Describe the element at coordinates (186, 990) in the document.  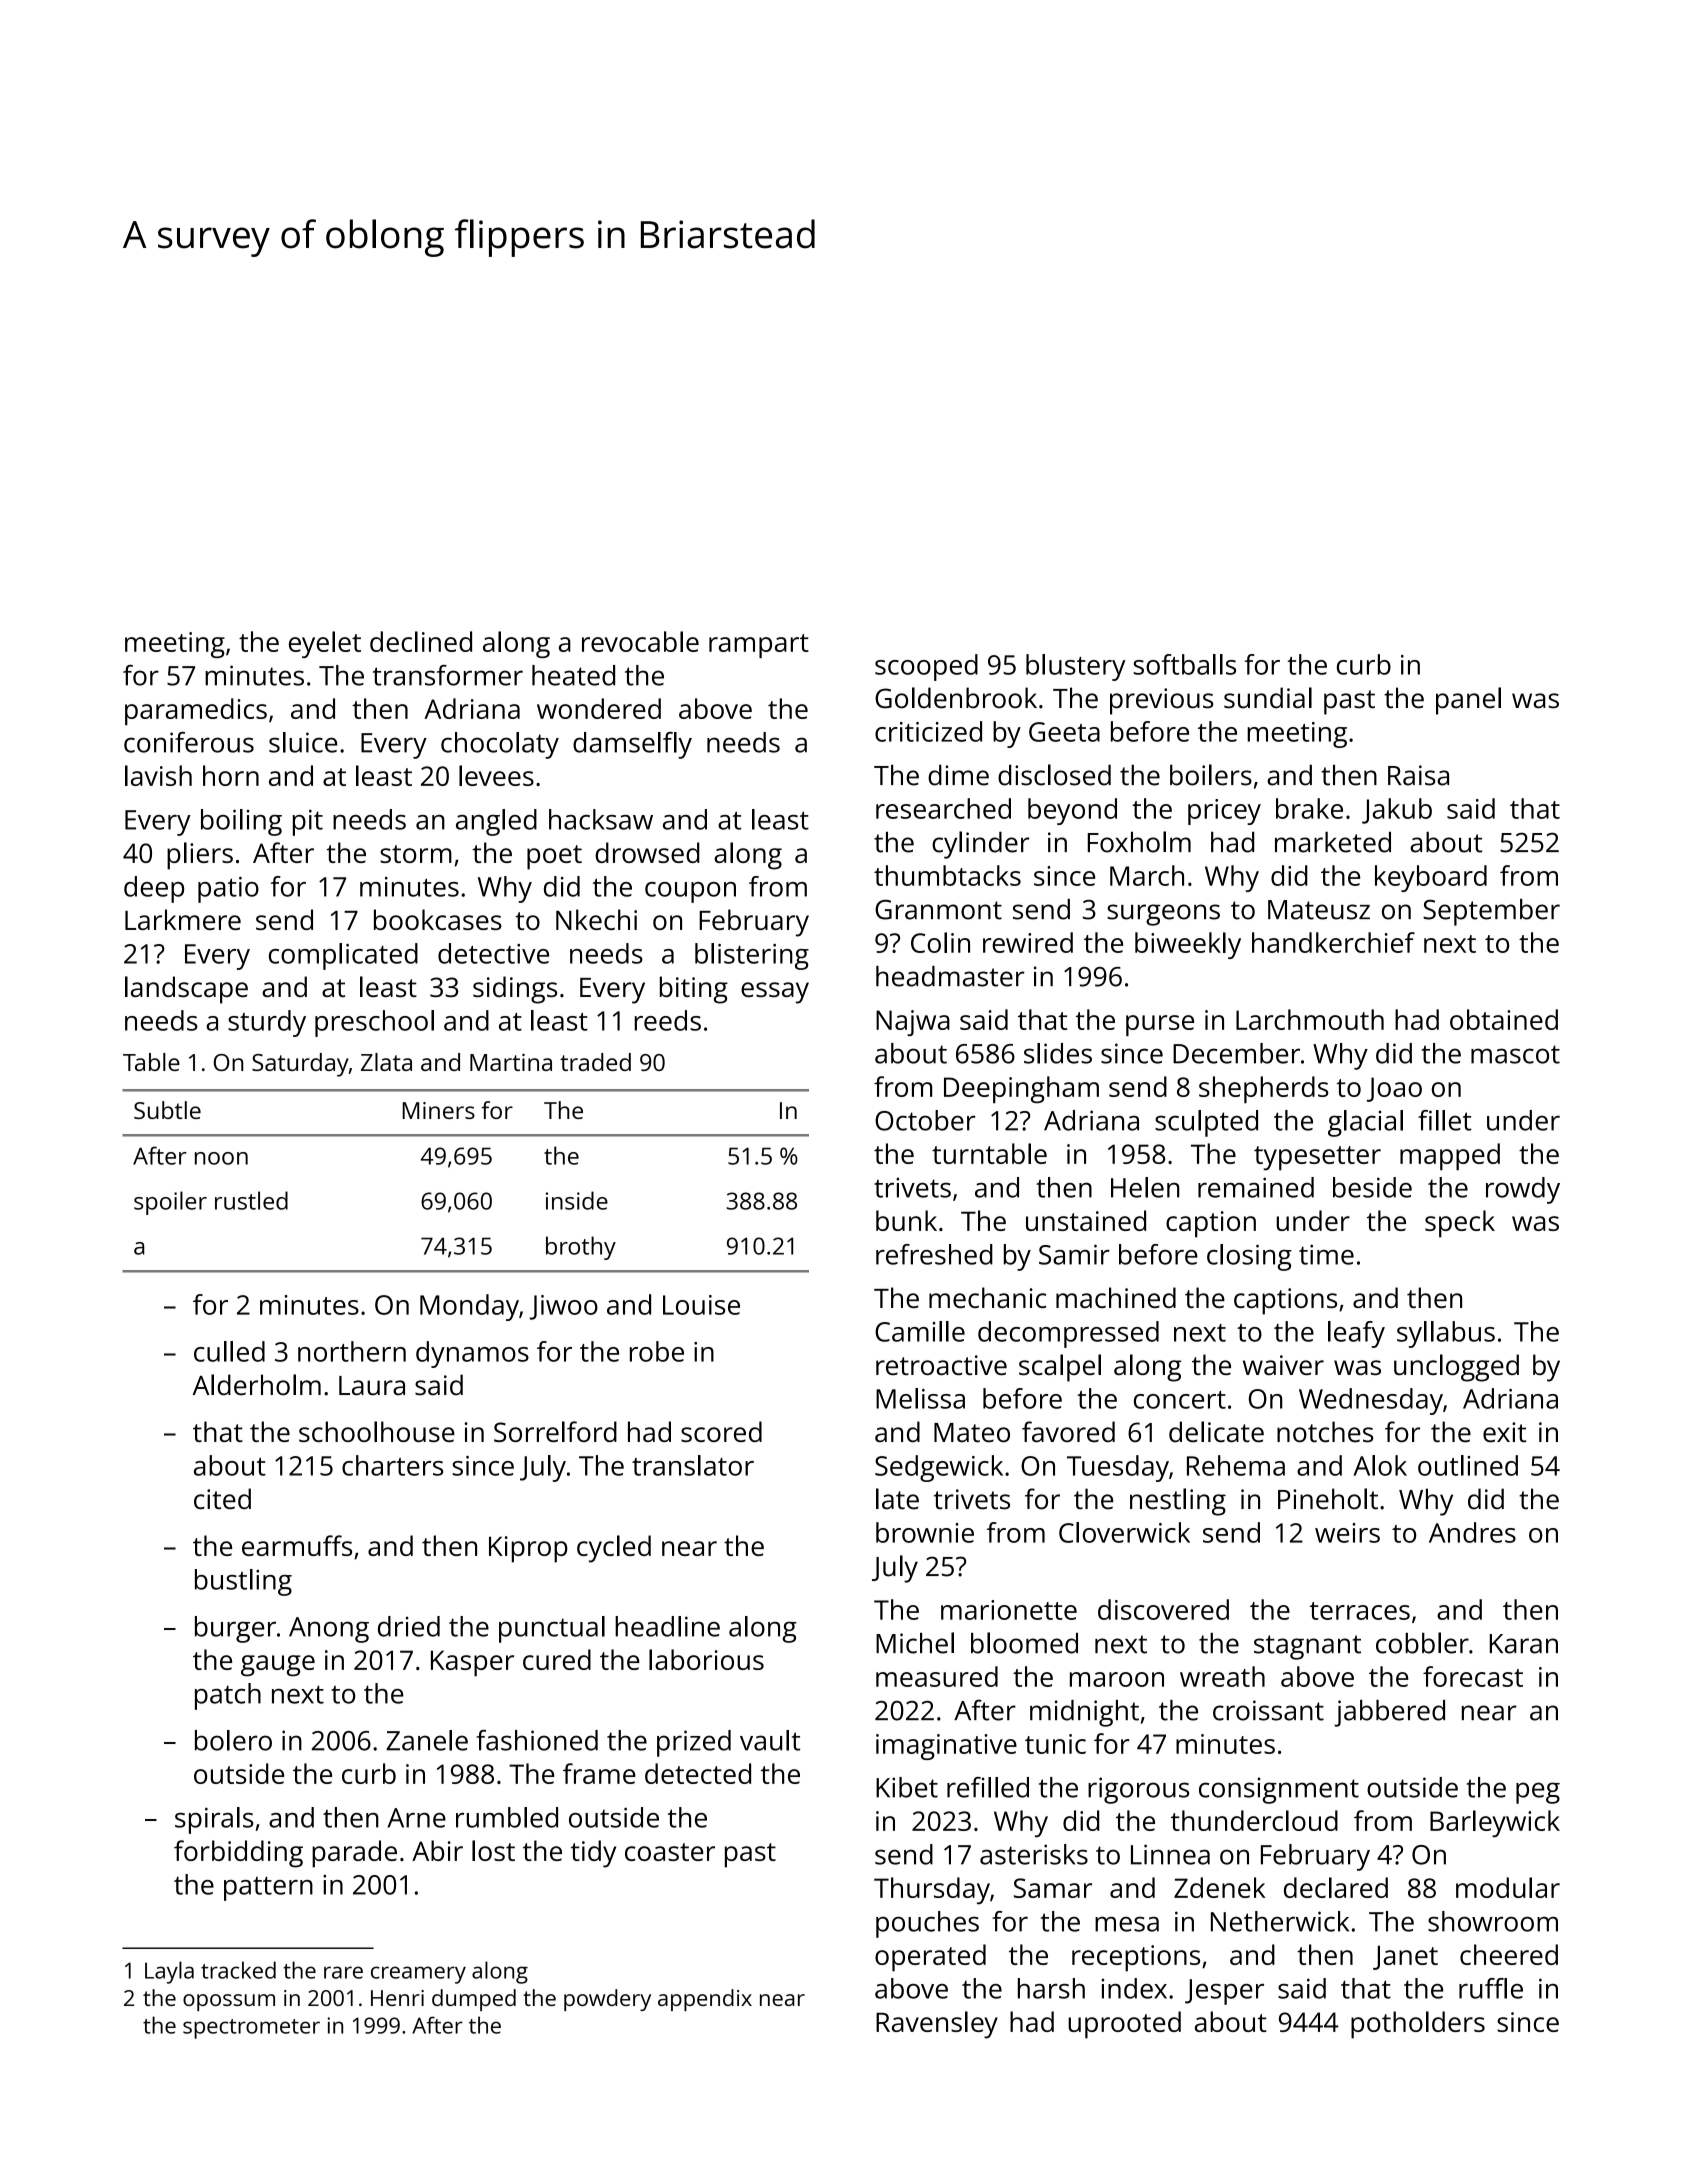
I see `landscape` at that location.
